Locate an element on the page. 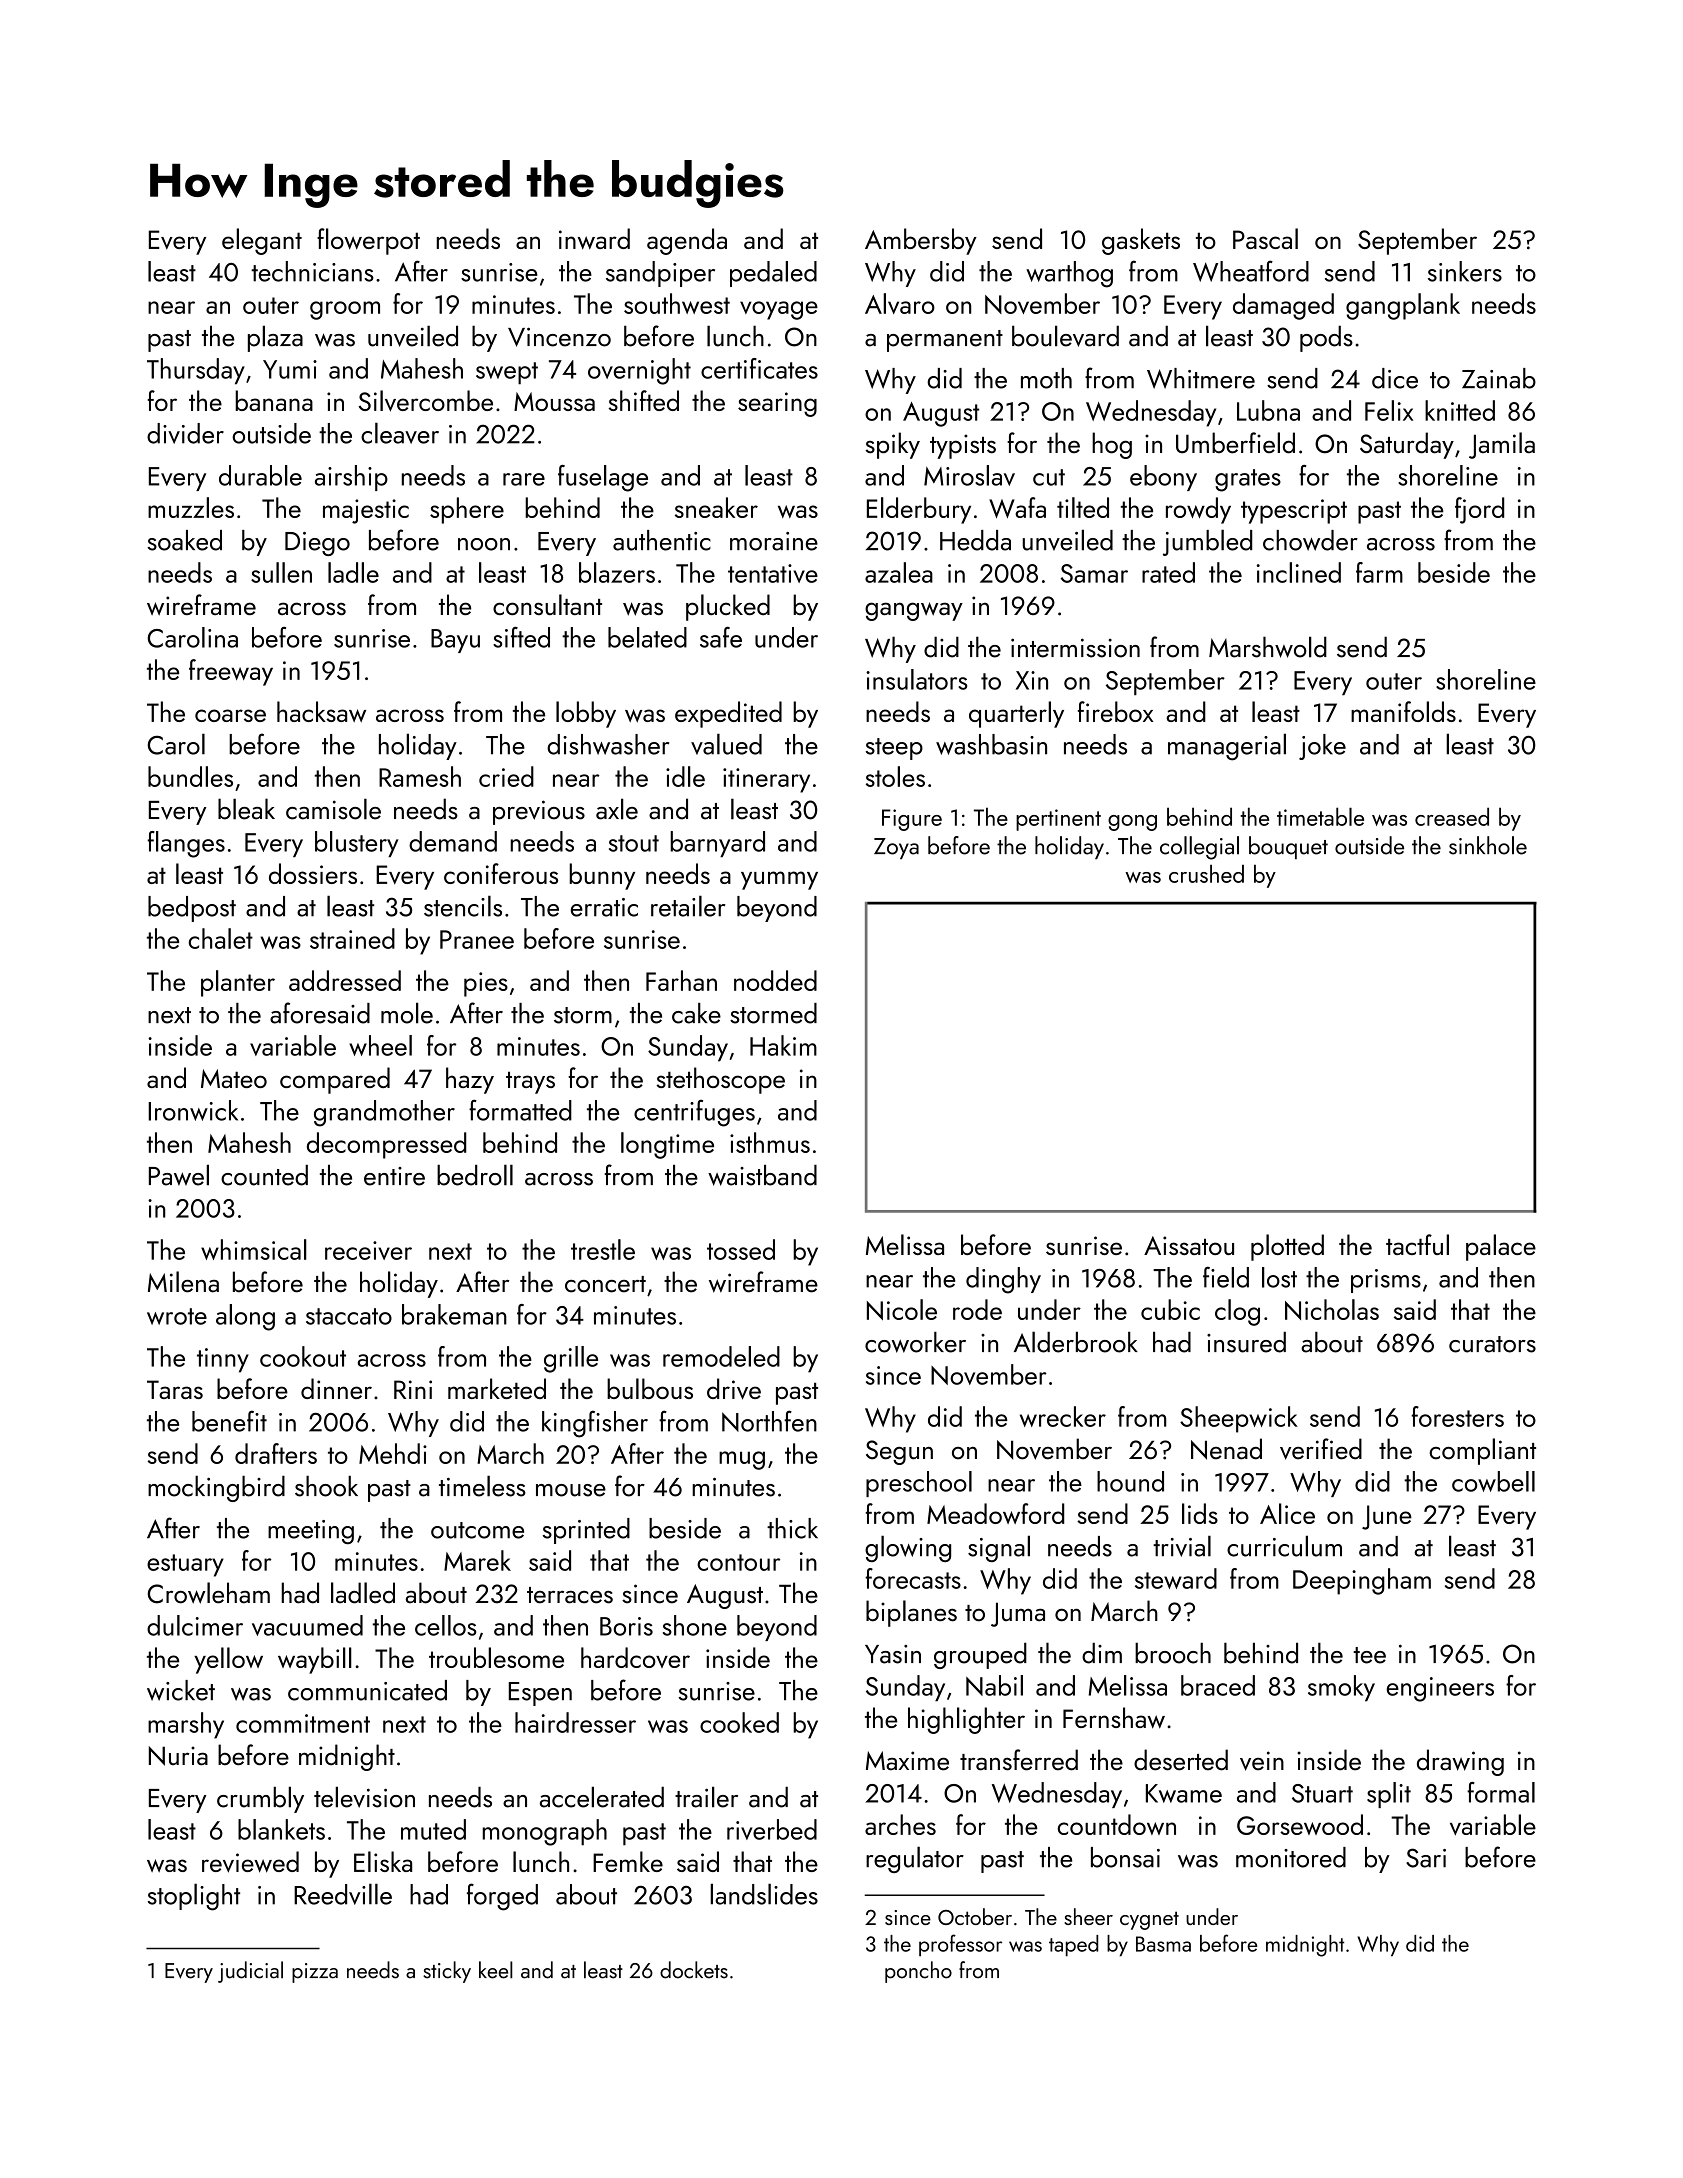 Image resolution: width=1683 pixels, height=2178 pixels. Hakim is located at coordinates (783, 1045).
